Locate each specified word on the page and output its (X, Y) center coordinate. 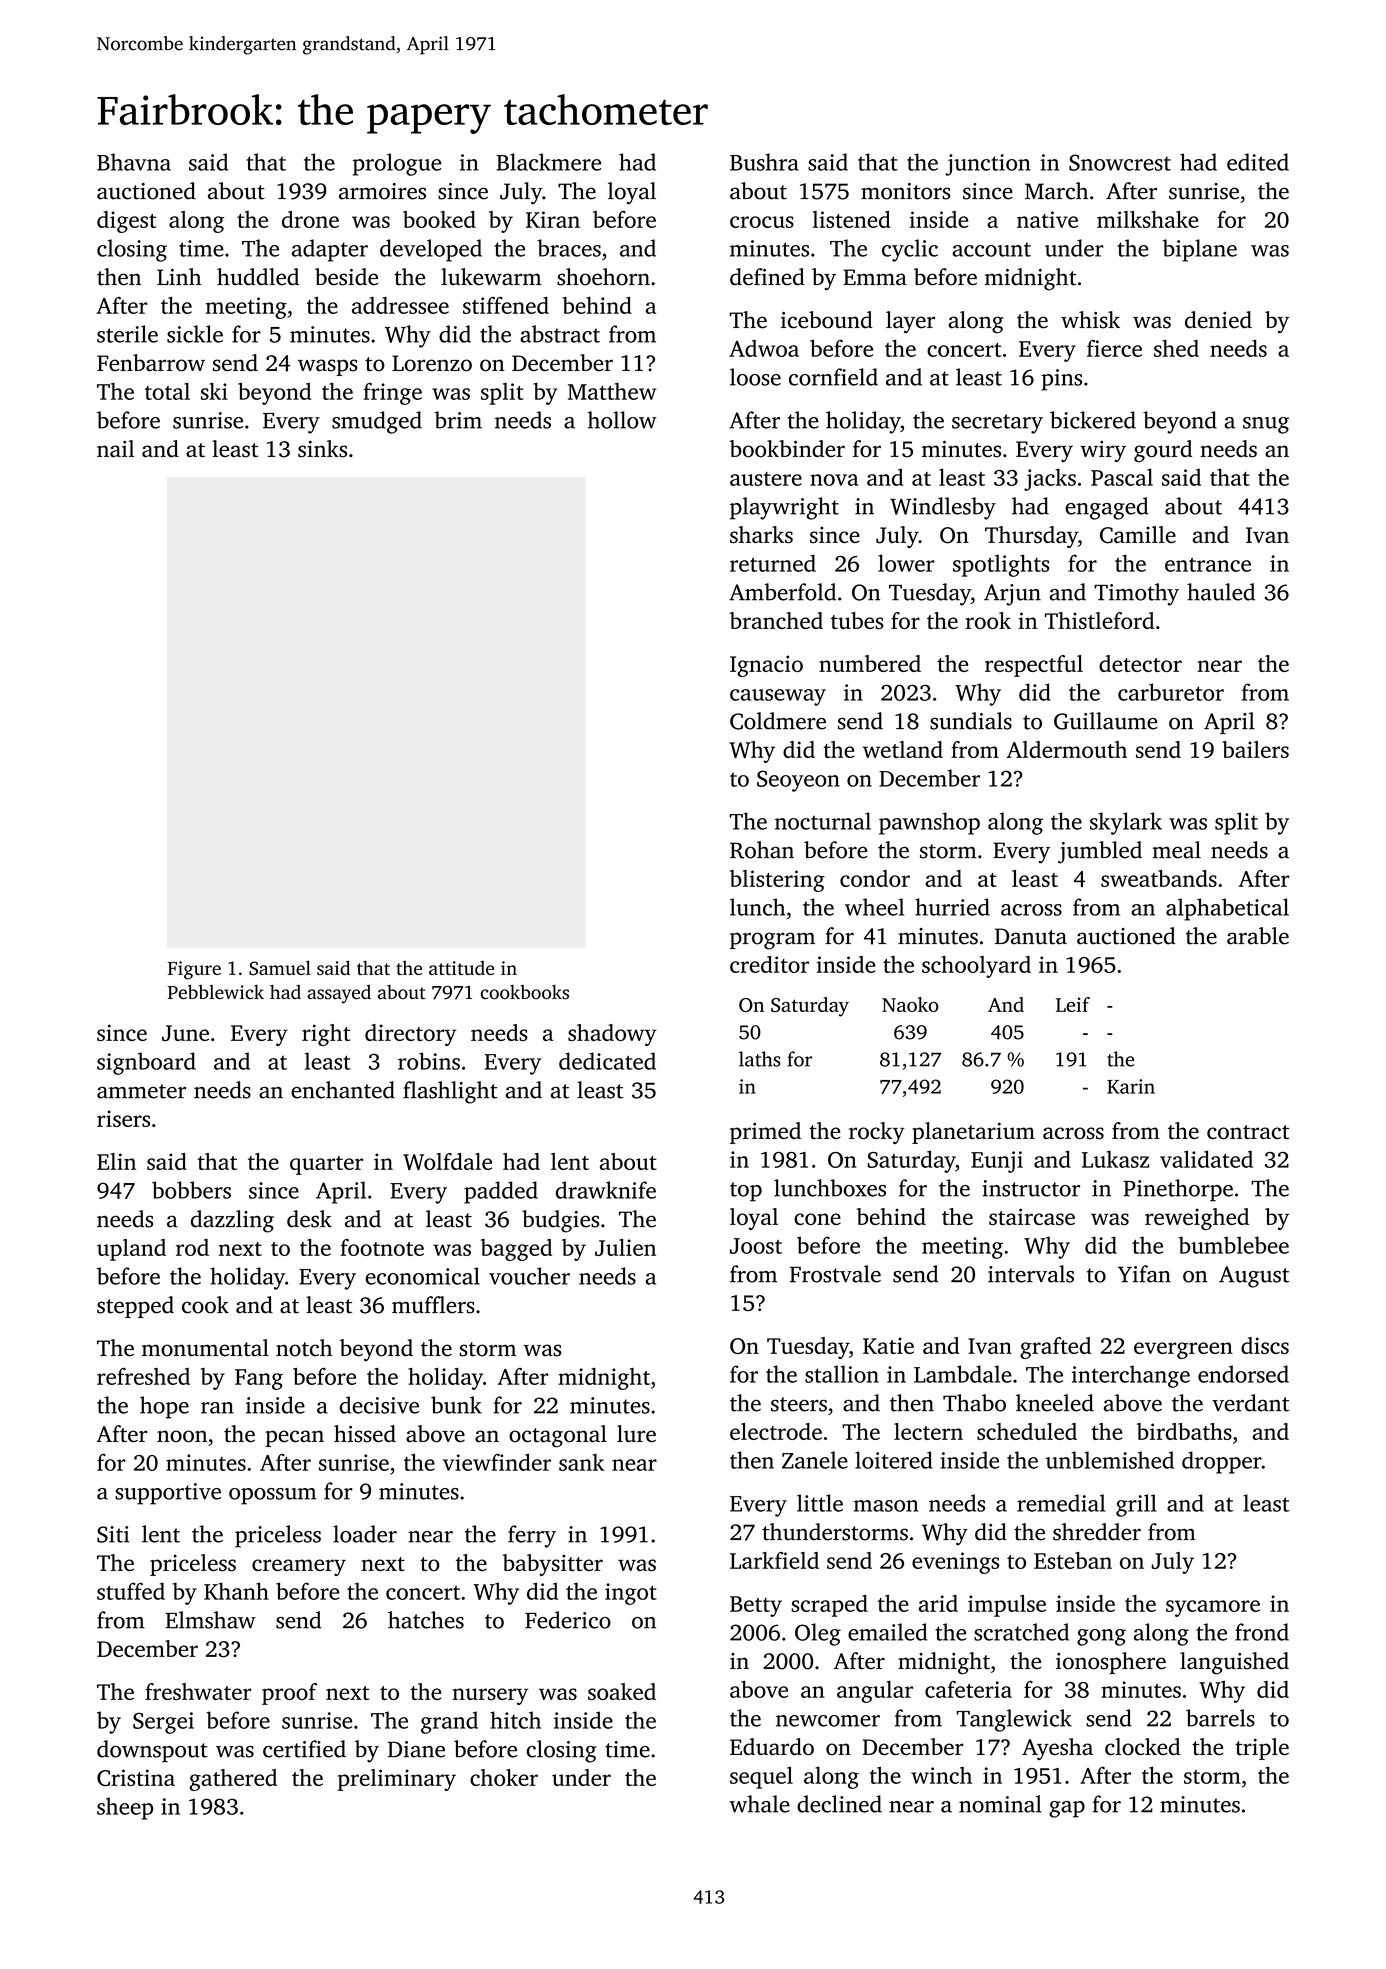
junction (988, 165)
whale (759, 1804)
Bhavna (134, 162)
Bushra (764, 162)
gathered (233, 1780)
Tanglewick (1014, 1720)
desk (309, 1219)
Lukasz (1115, 1159)
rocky (877, 1133)
